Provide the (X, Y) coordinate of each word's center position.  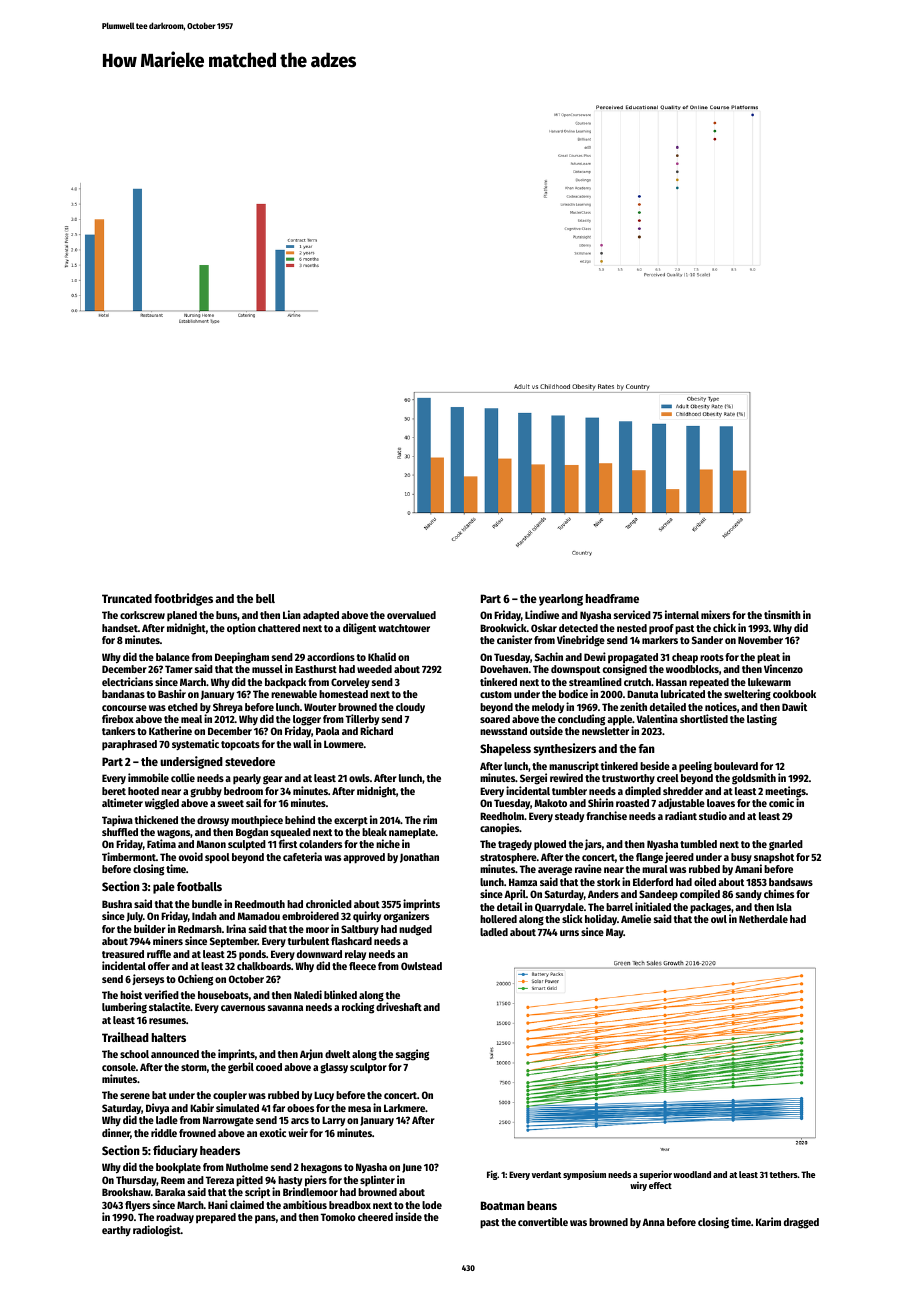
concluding (581, 720)
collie (183, 777)
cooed (269, 1067)
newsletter (605, 731)
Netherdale (763, 919)
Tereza (220, 1180)
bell (265, 598)
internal (682, 614)
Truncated (127, 598)
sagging (412, 1055)
